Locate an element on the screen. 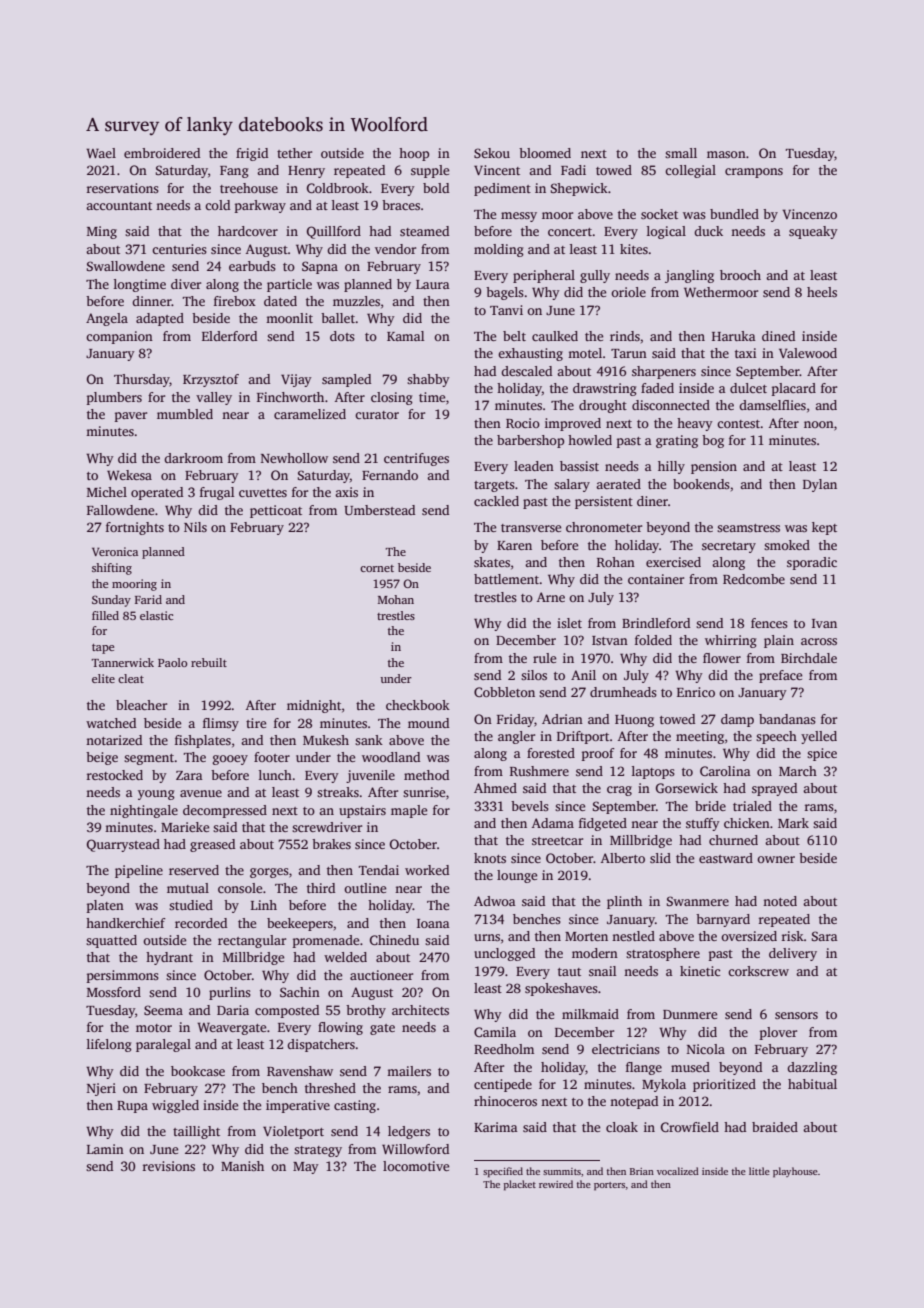  watched is located at coordinates (111, 723).
